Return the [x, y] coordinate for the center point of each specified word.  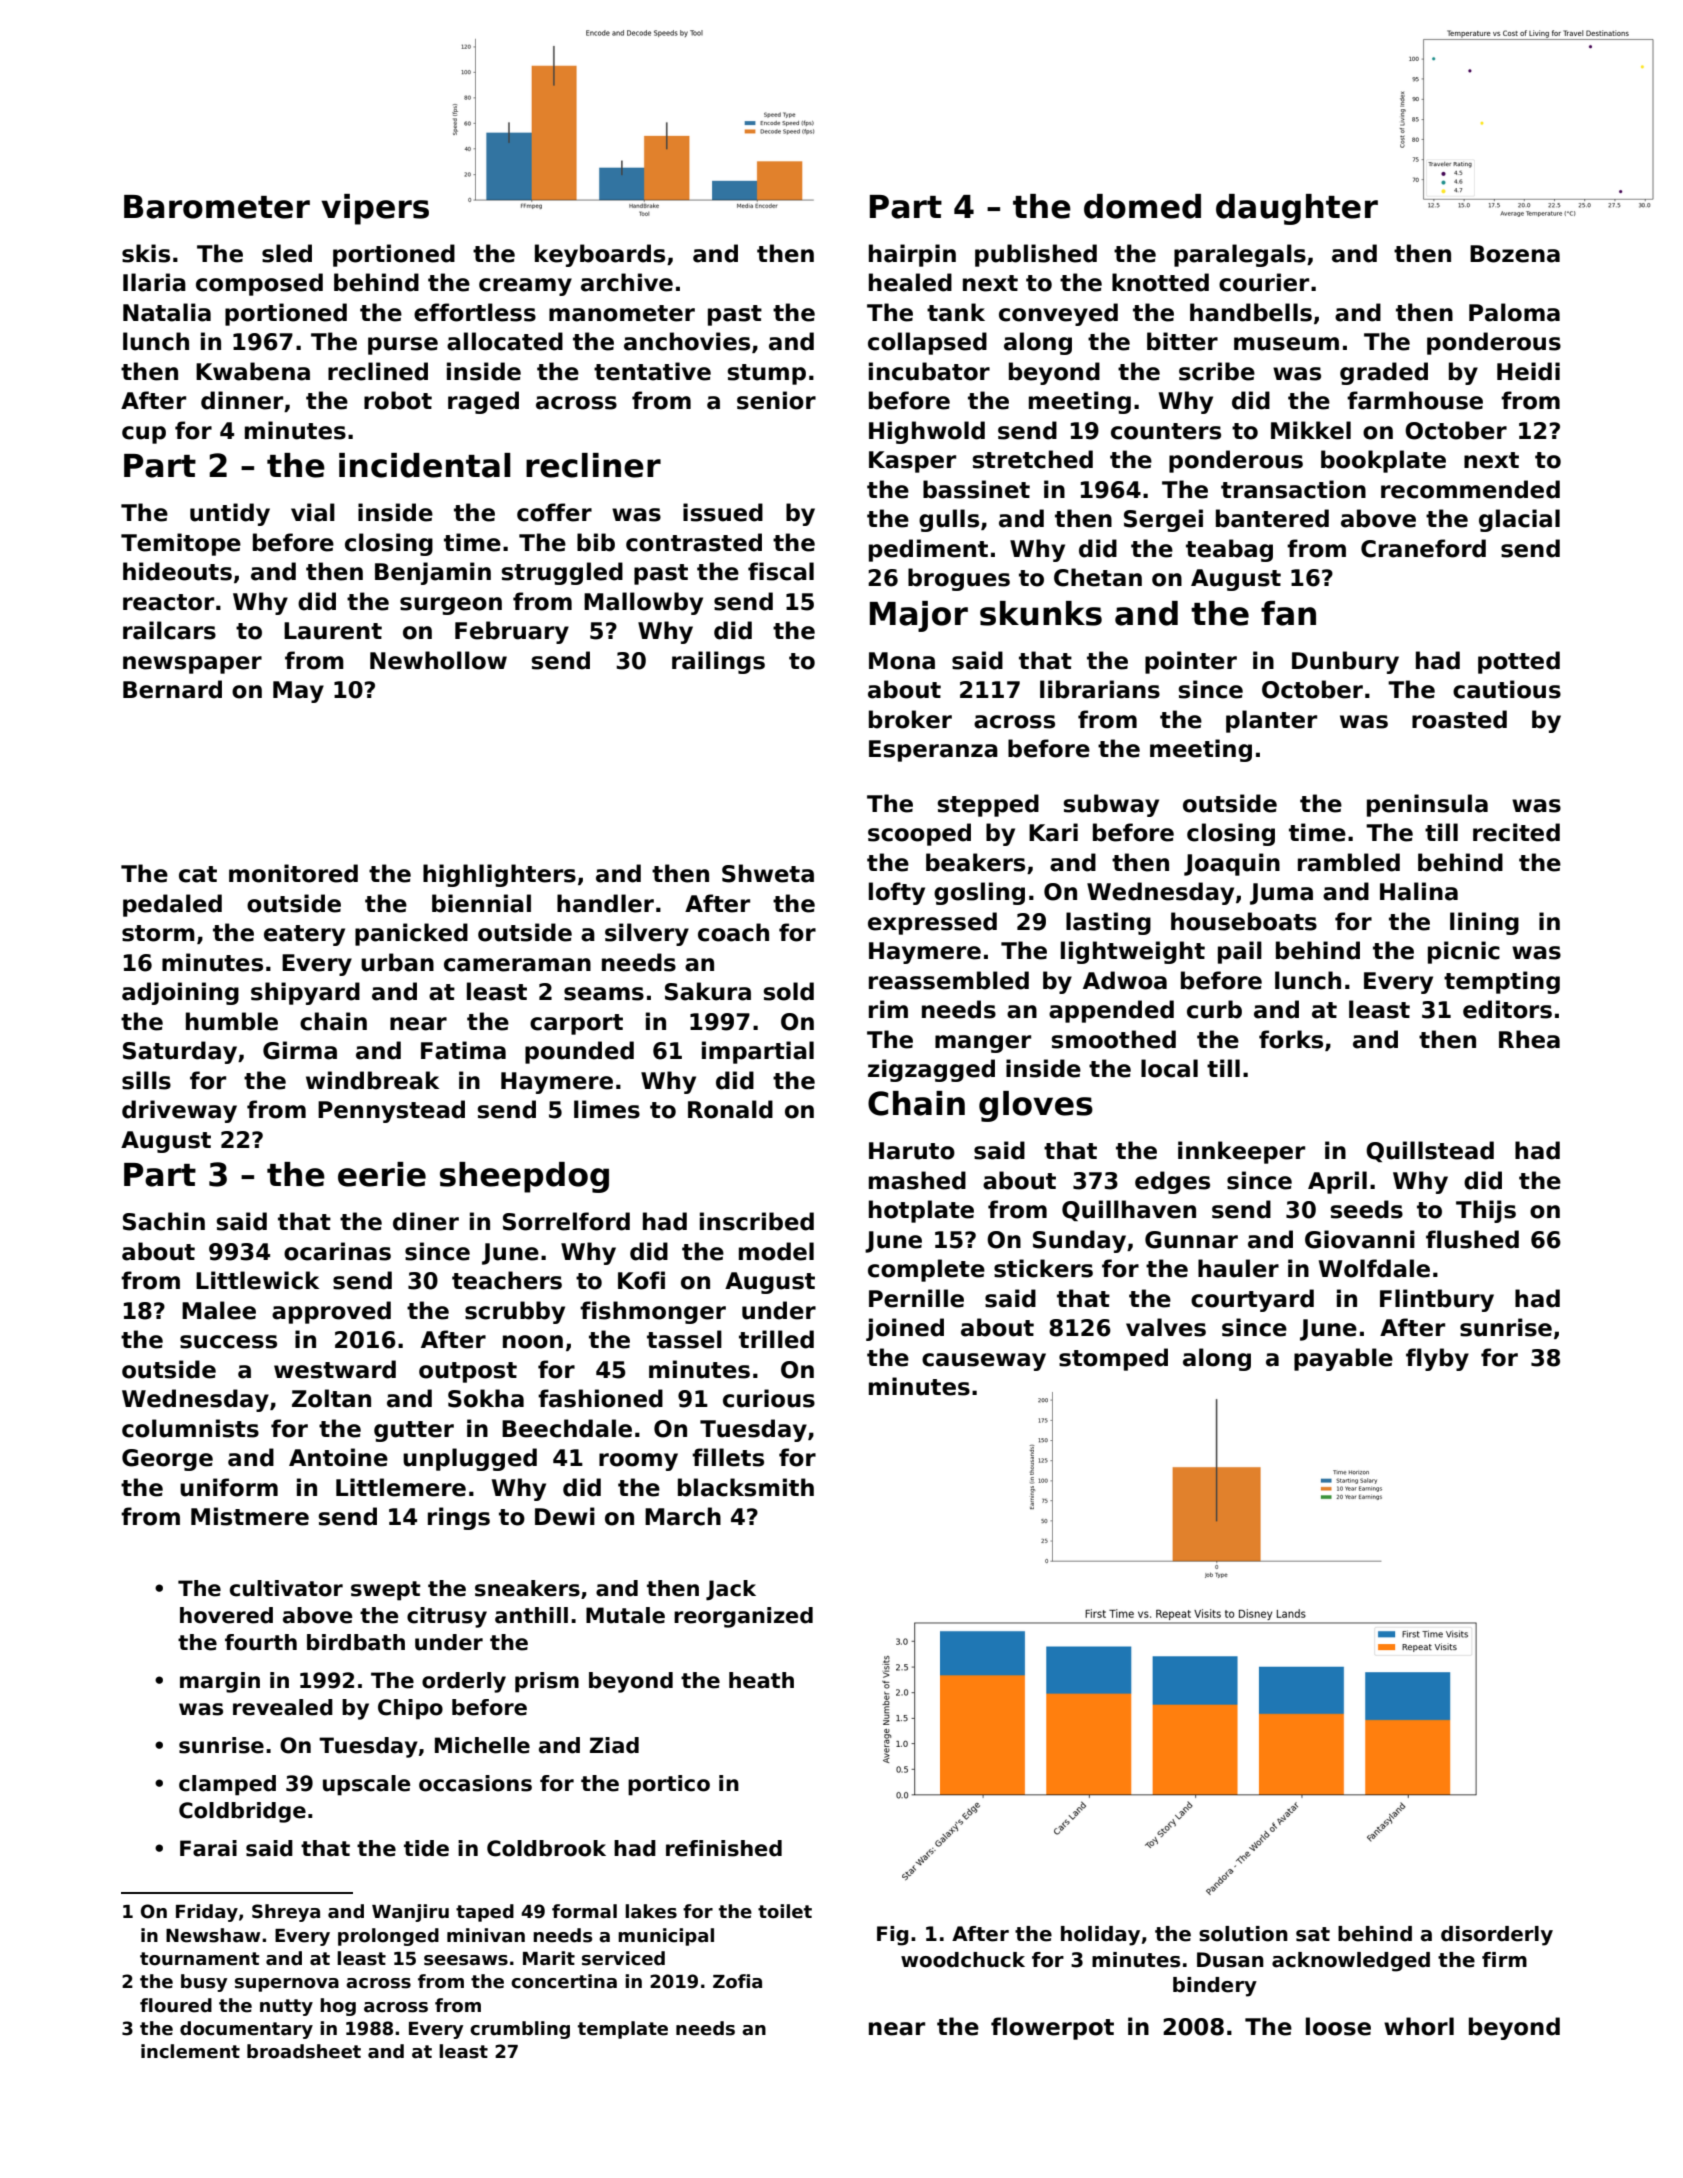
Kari [1053, 832]
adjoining [180, 993]
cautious [1507, 689]
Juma [1281, 894]
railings [718, 662]
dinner [242, 400]
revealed [283, 1707]
